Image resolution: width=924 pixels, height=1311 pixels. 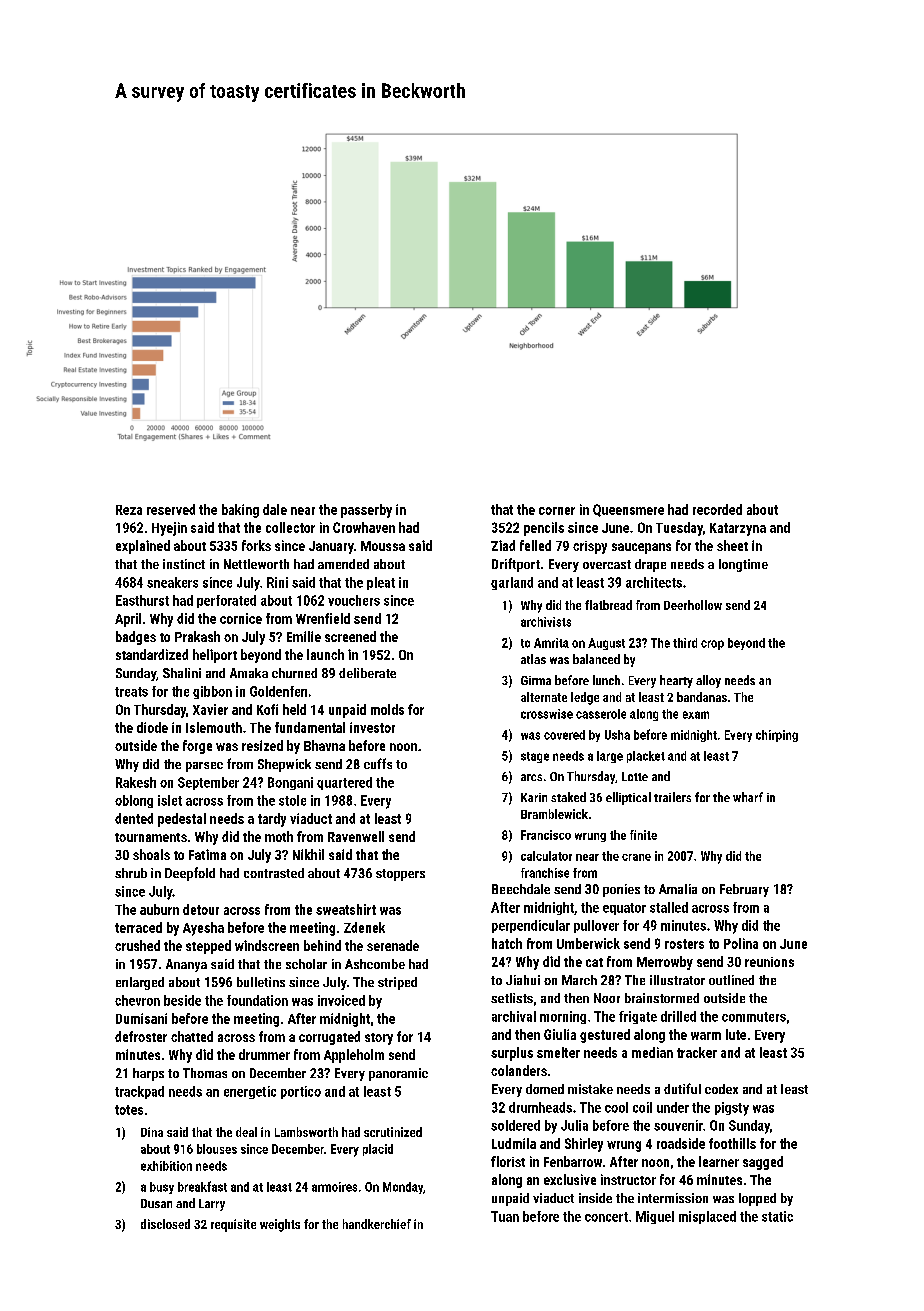 I want to click on longtime, so click(x=743, y=565).
